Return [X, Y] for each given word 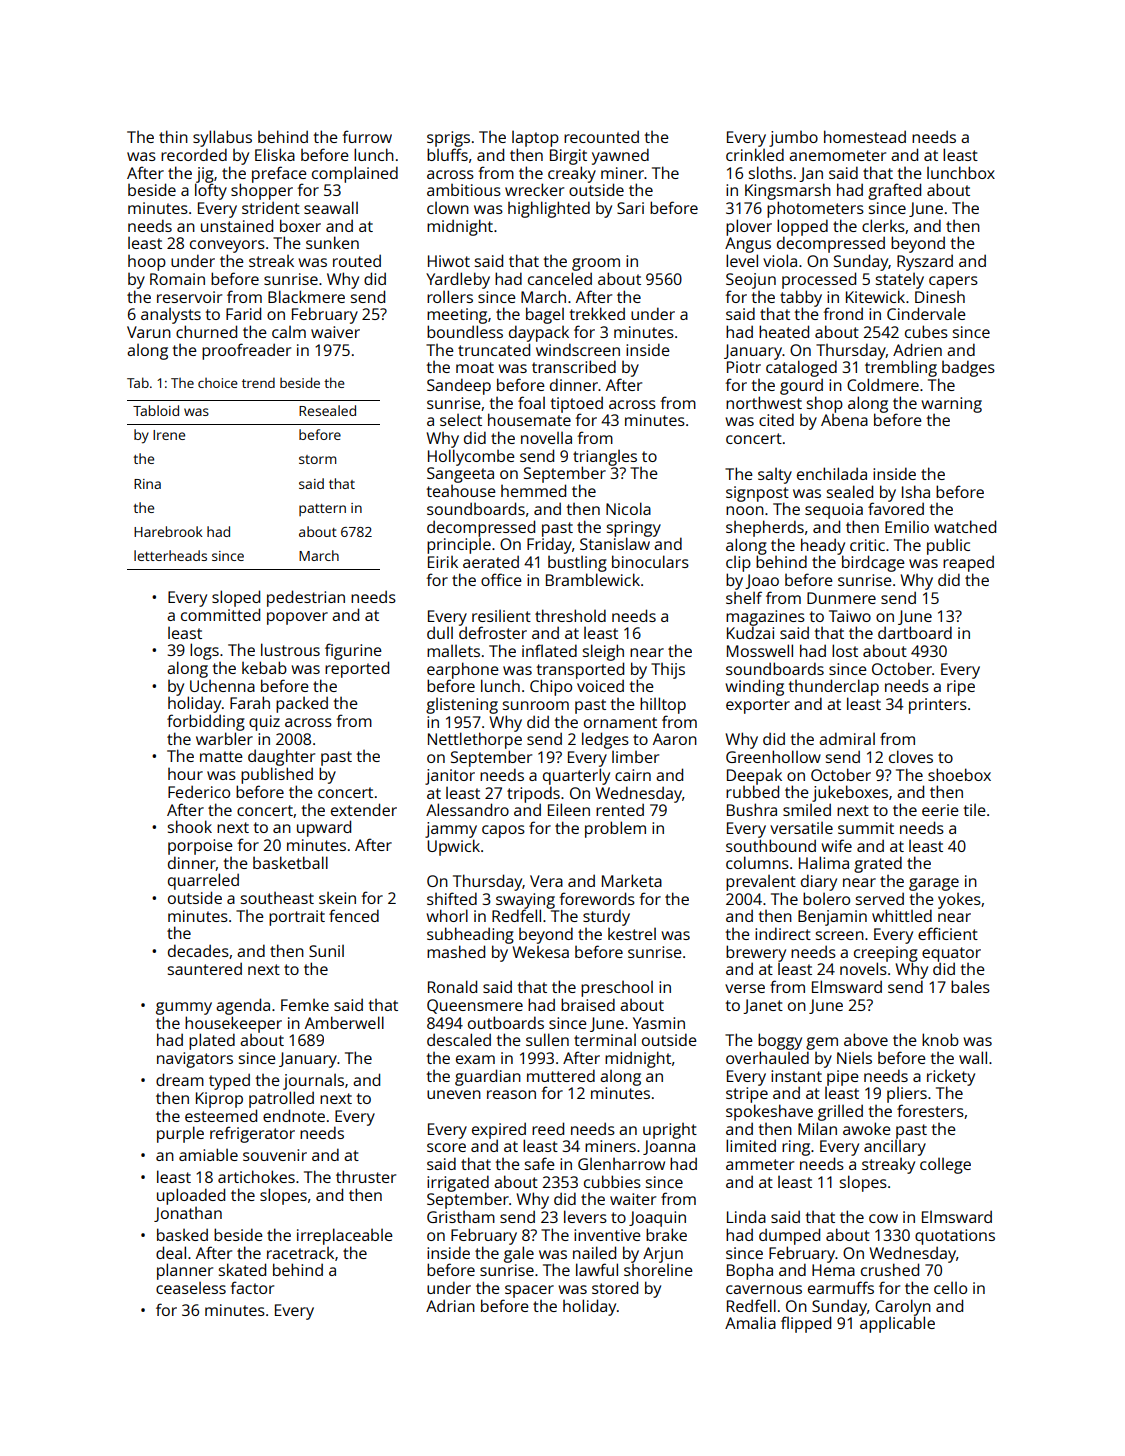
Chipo [551, 687]
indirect [783, 933]
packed [302, 704]
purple [180, 1134]
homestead [865, 136]
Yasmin [659, 1023]
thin [173, 136]
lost [845, 650]
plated [212, 1041]
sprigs [448, 139]
